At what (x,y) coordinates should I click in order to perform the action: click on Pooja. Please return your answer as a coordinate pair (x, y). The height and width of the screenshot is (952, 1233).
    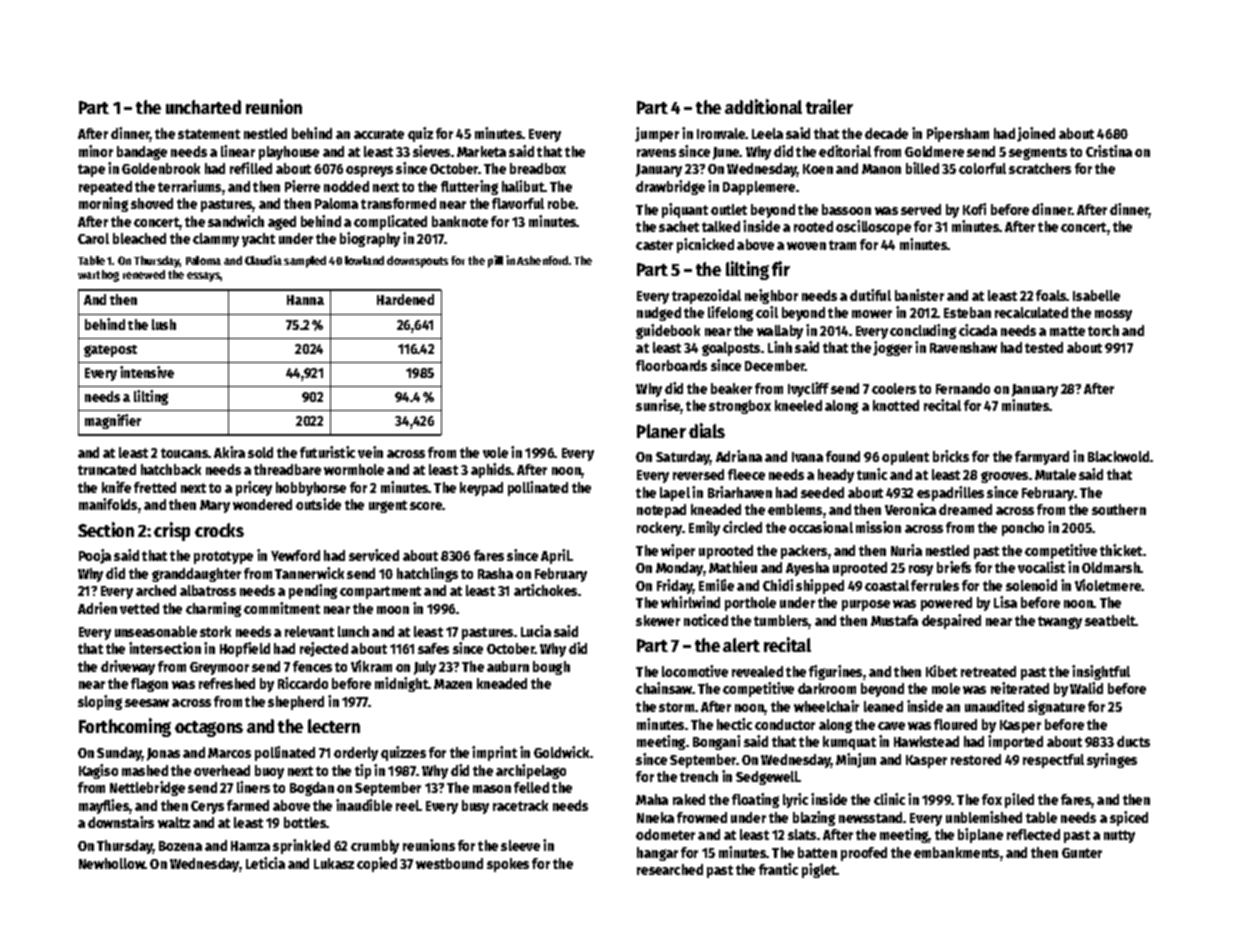
    Looking at the image, I should click on (95, 556).
